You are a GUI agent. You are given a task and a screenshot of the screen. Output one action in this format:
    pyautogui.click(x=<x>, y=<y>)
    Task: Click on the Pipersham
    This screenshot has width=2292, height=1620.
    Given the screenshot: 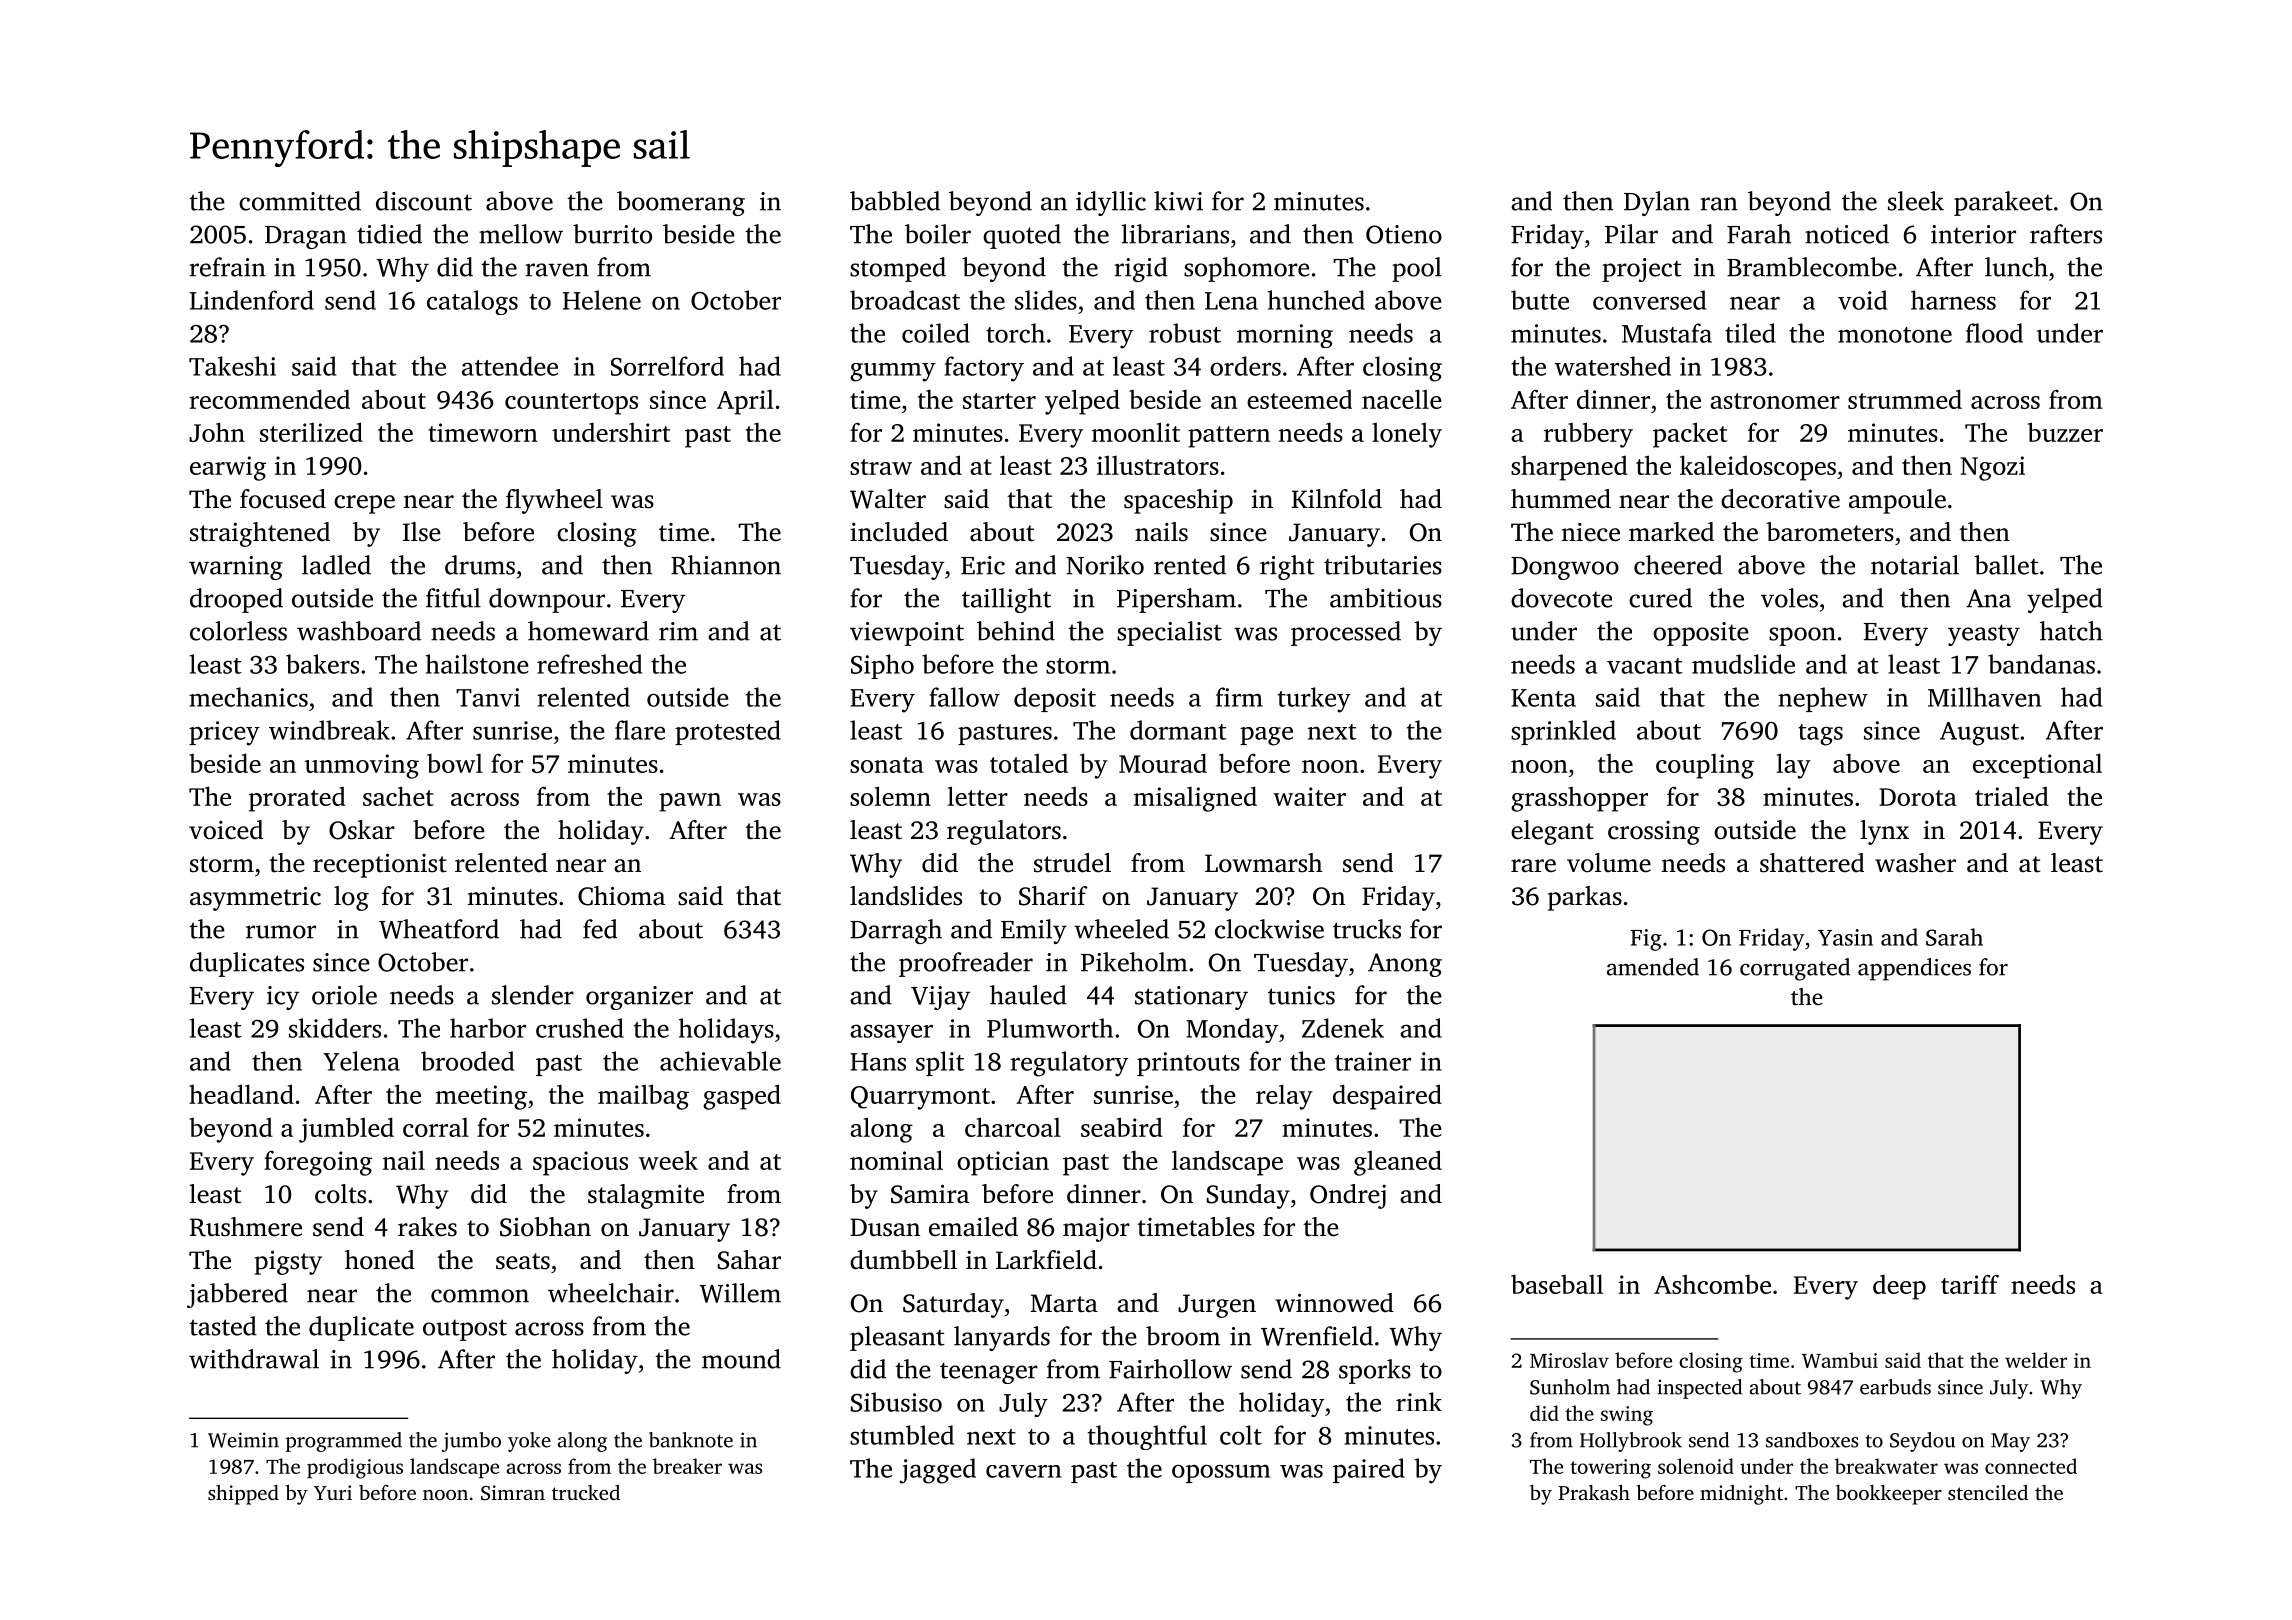 What is the action you would take?
    pyautogui.click(x=1176, y=600)
